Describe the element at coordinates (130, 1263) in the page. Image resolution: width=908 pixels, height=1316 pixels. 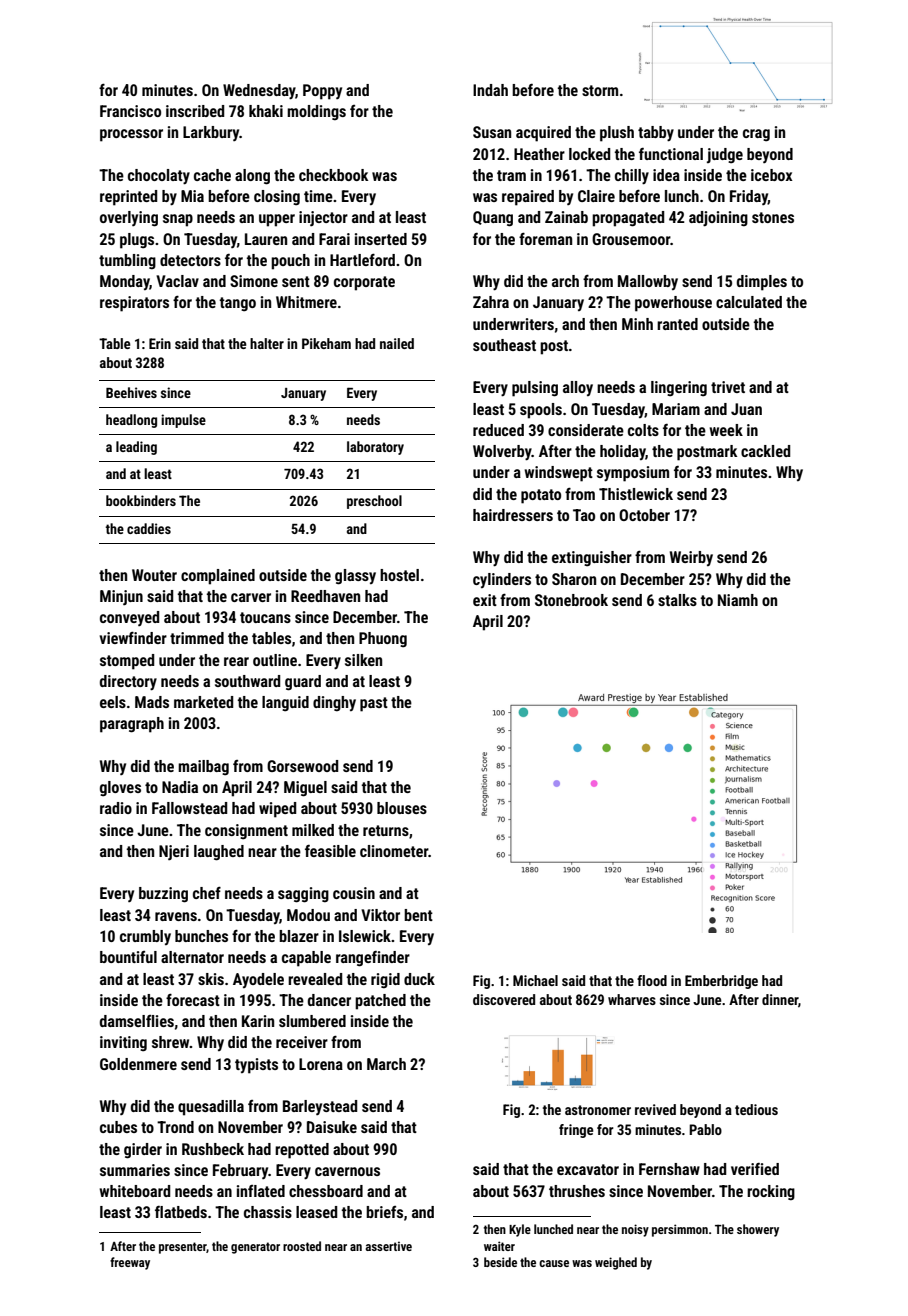
I see `freeway` at that location.
